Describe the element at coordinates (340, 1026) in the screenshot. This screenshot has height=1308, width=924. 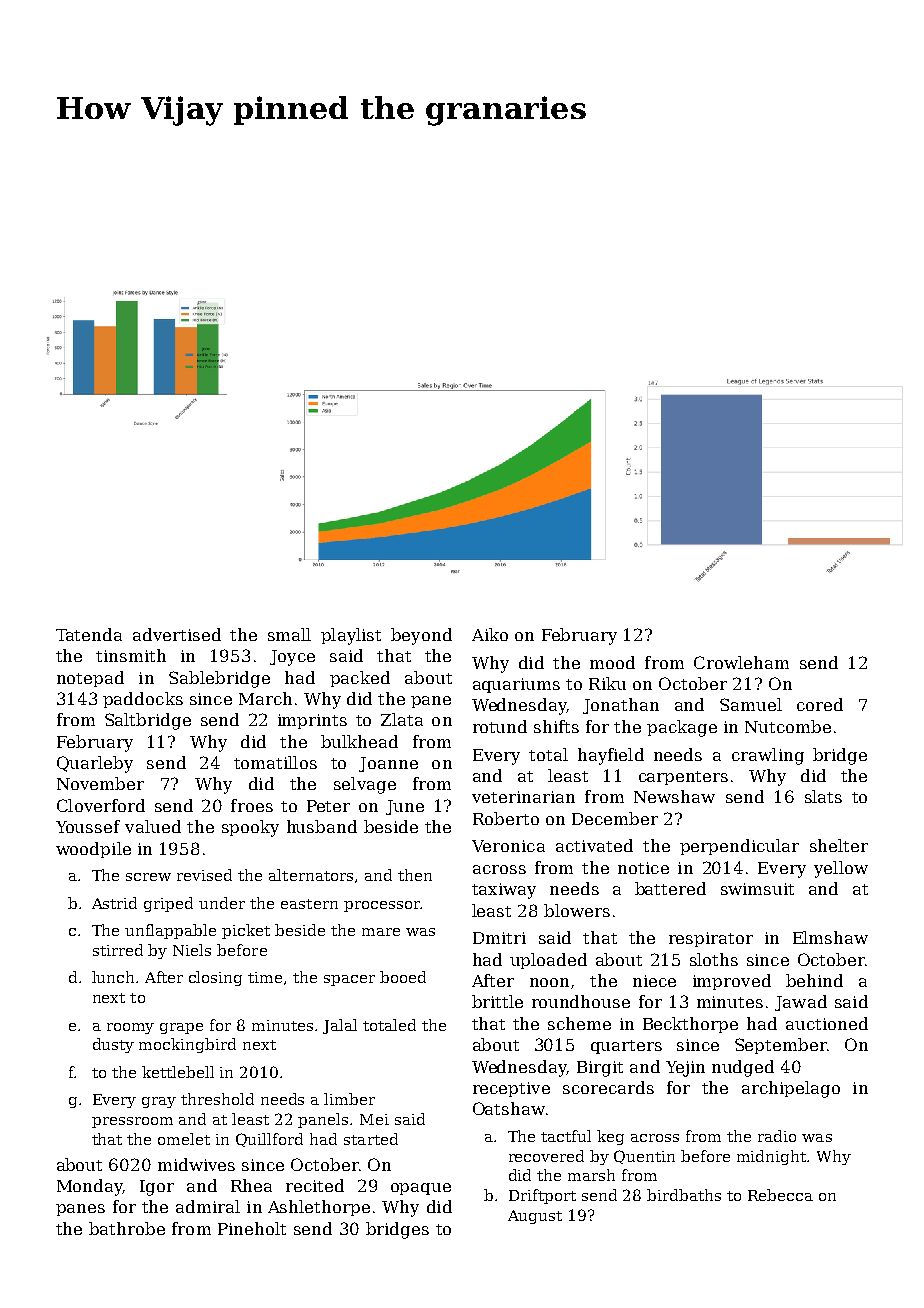
I see `Jalal` at that location.
